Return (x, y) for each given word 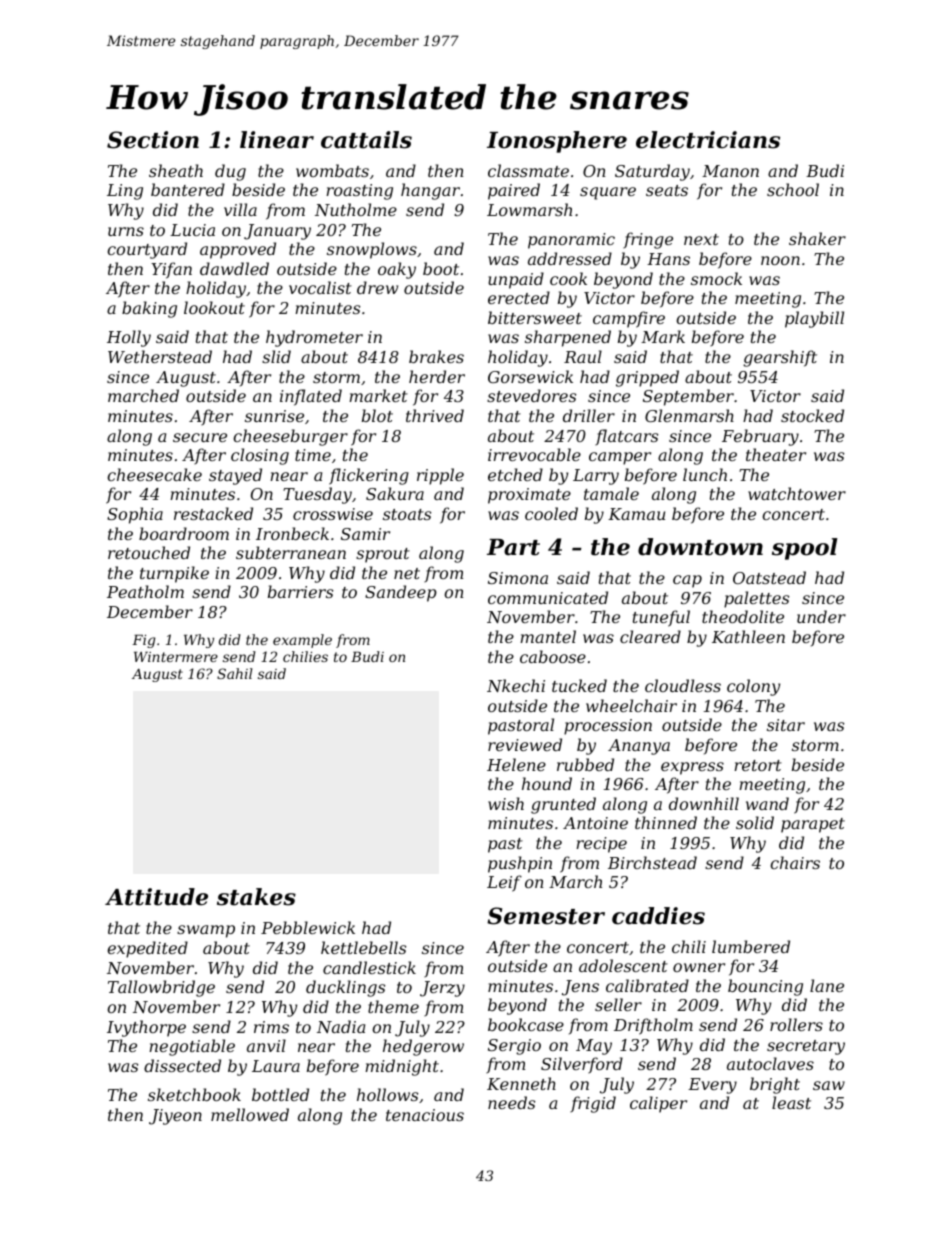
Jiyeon (175, 1117)
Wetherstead (160, 356)
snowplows (372, 250)
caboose (553, 656)
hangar (430, 191)
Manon (730, 171)
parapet (813, 825)
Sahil (234, 673)
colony (753, 687)
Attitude (156, 897)
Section (153, 140)
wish (506, 803)
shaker (817, 238)
